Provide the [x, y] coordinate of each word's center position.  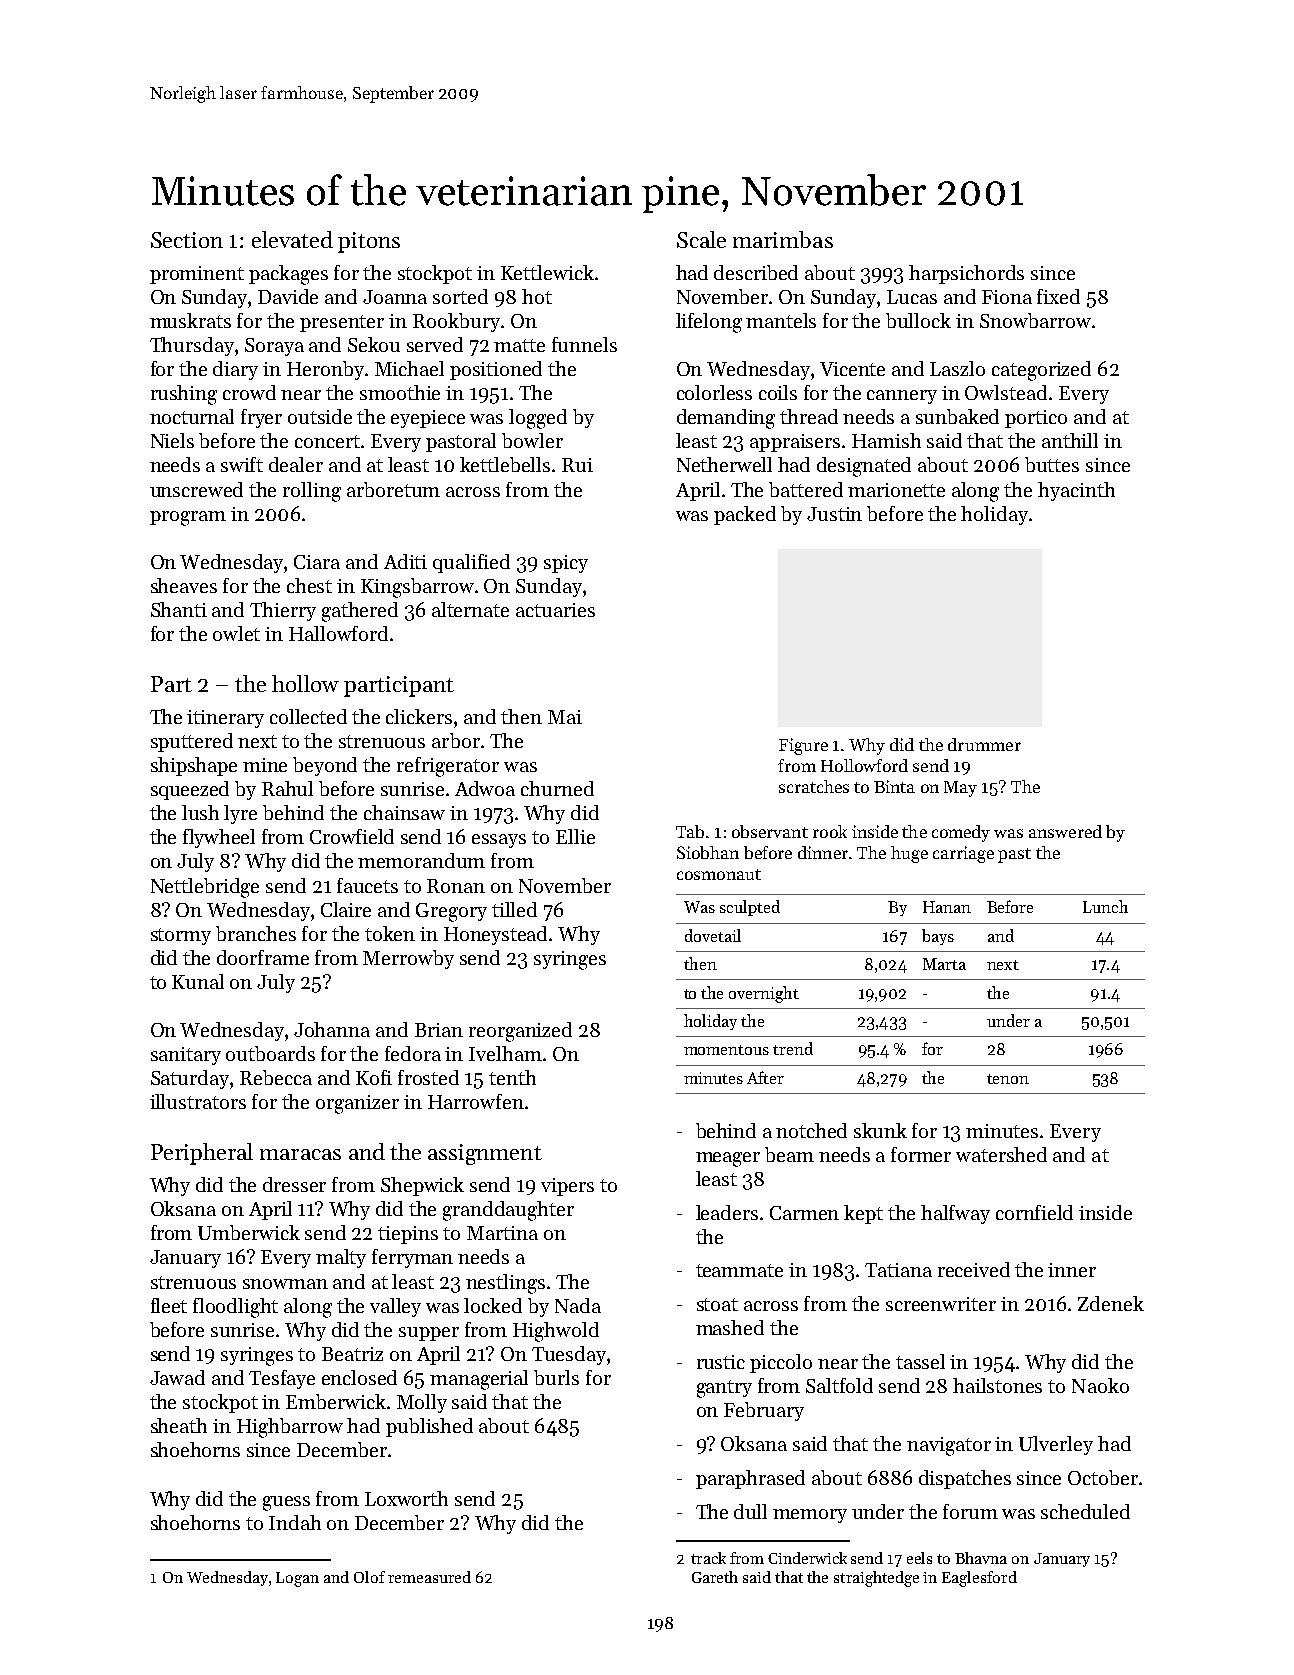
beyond [325, 766]
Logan [297, 1579]
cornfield [1034, 1212]
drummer [984, 744]
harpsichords [966, 274]
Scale [701, 239]
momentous [726, 1050]
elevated [292, 239]
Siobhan [708, 852]
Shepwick [422, 1186]
